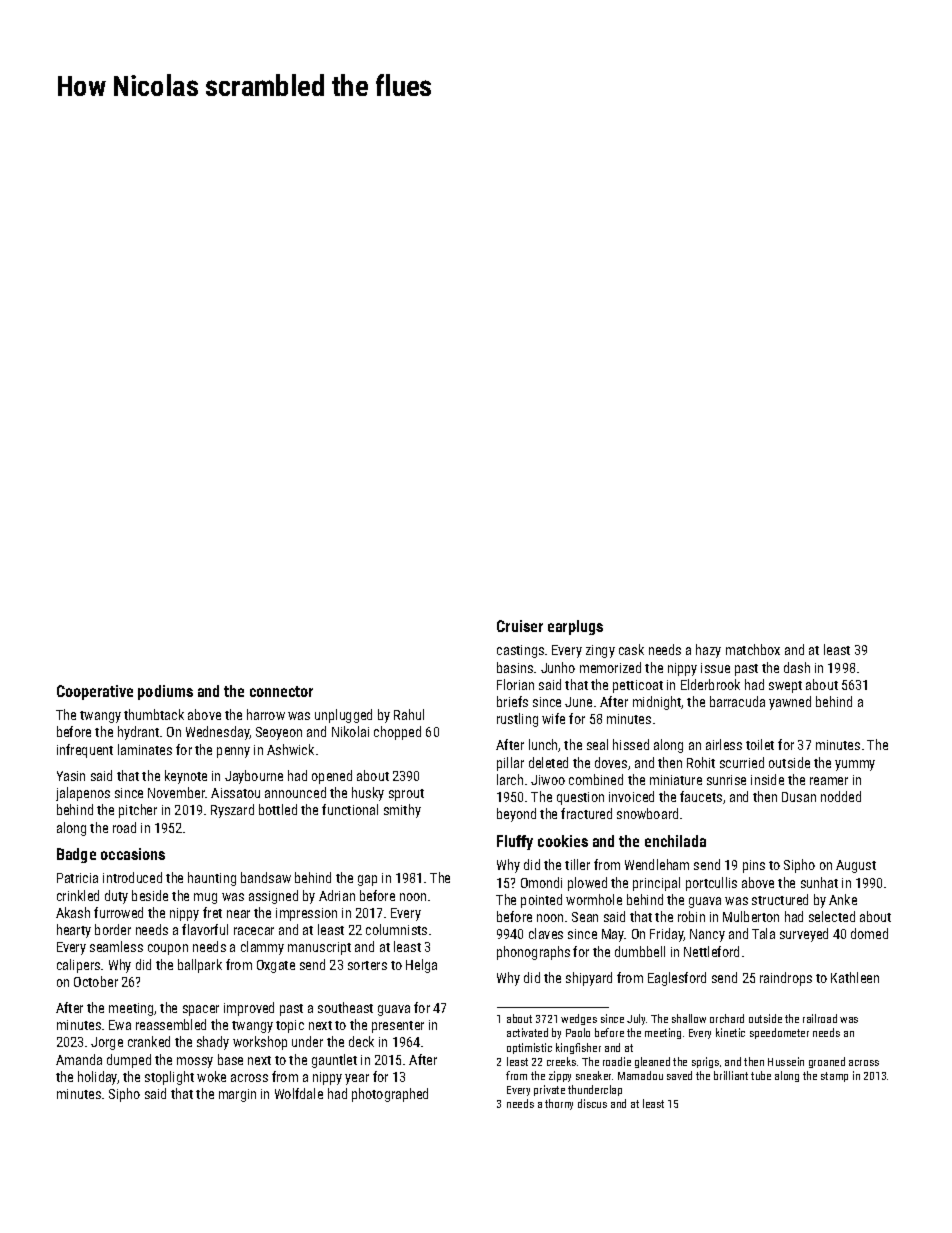 This image has width=952, height=1233. Describe the element at coordinates (579, 1019) in the image. I see `wedges` at that location.
